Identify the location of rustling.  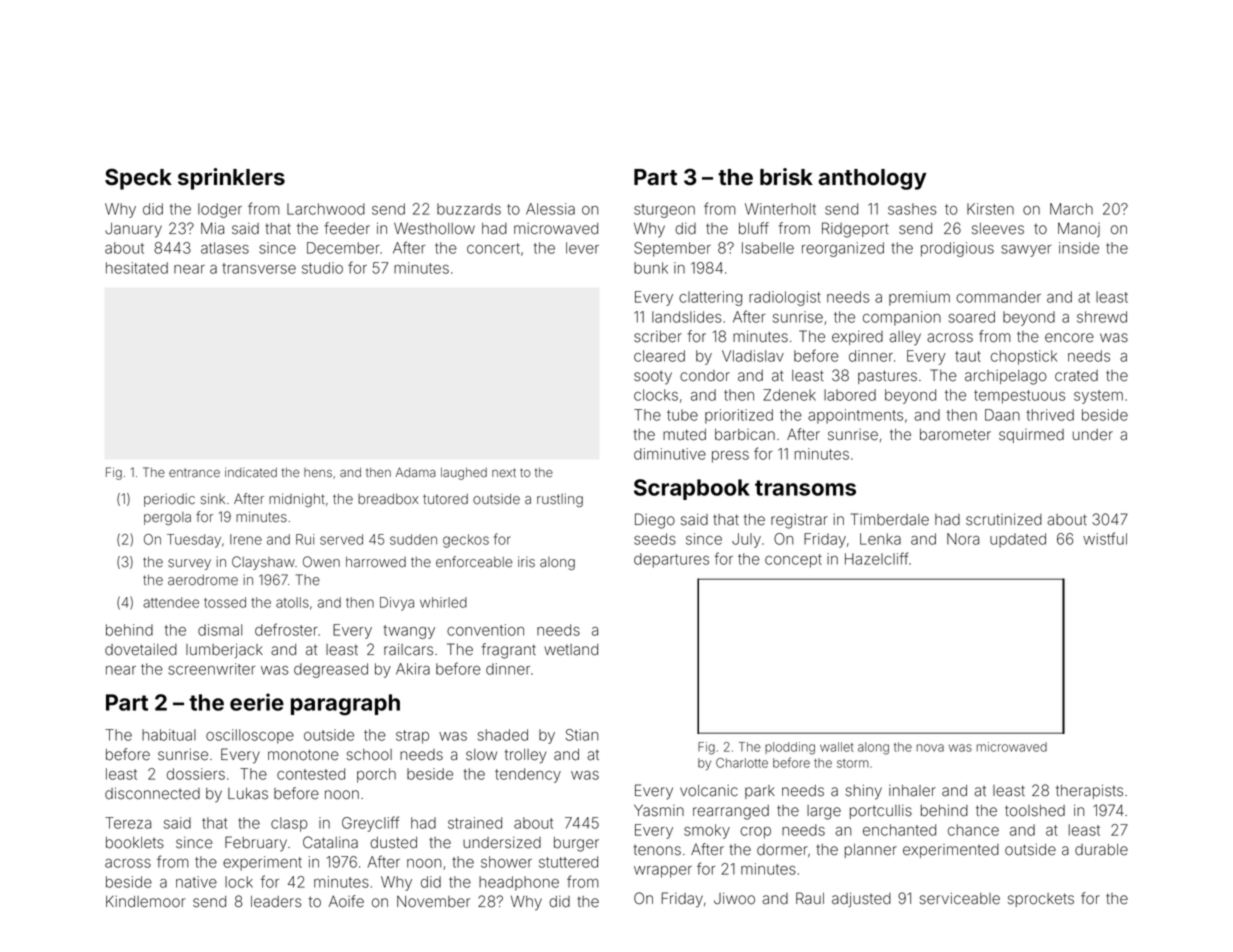
(560, 500).
